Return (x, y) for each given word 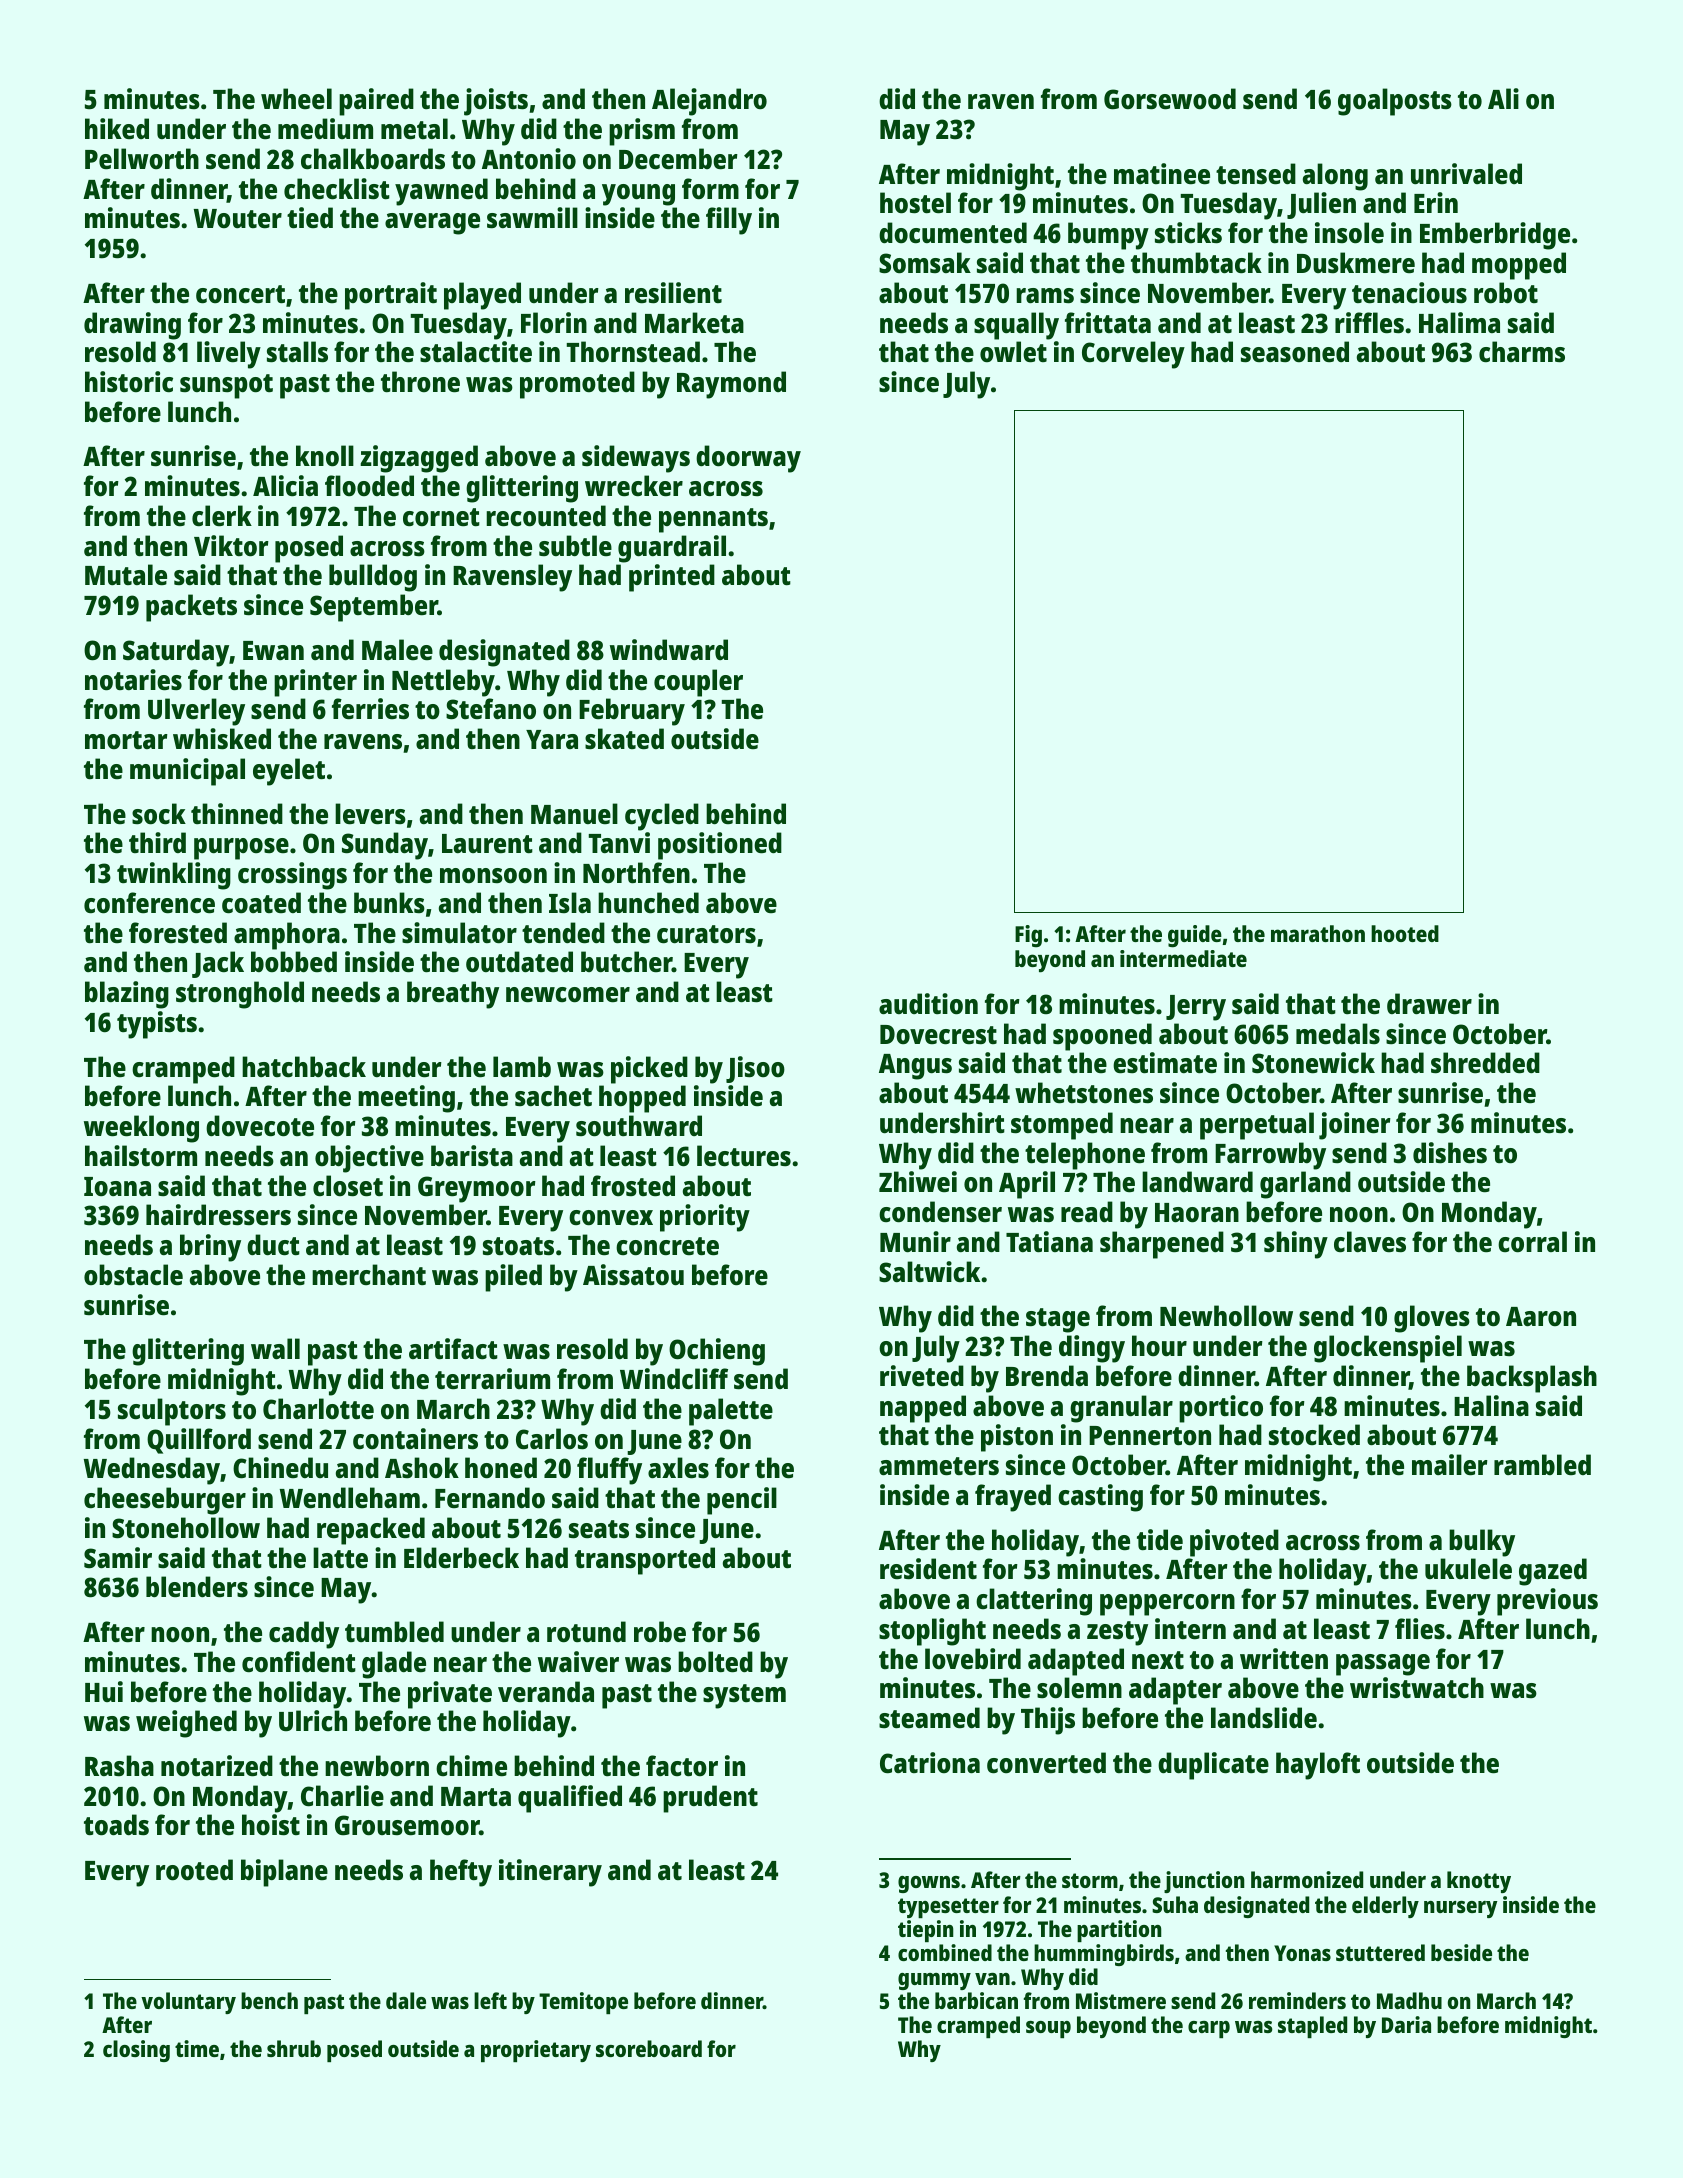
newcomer (568, 995)
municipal (187, 772)
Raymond (731, 385)
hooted (1405, 933)
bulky (1482, 1543)
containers (415, 1439)
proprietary (536, 2051)
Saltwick (929, 1272)
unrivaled (1466, 173)
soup (1048, 2029)
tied (310, 217)
